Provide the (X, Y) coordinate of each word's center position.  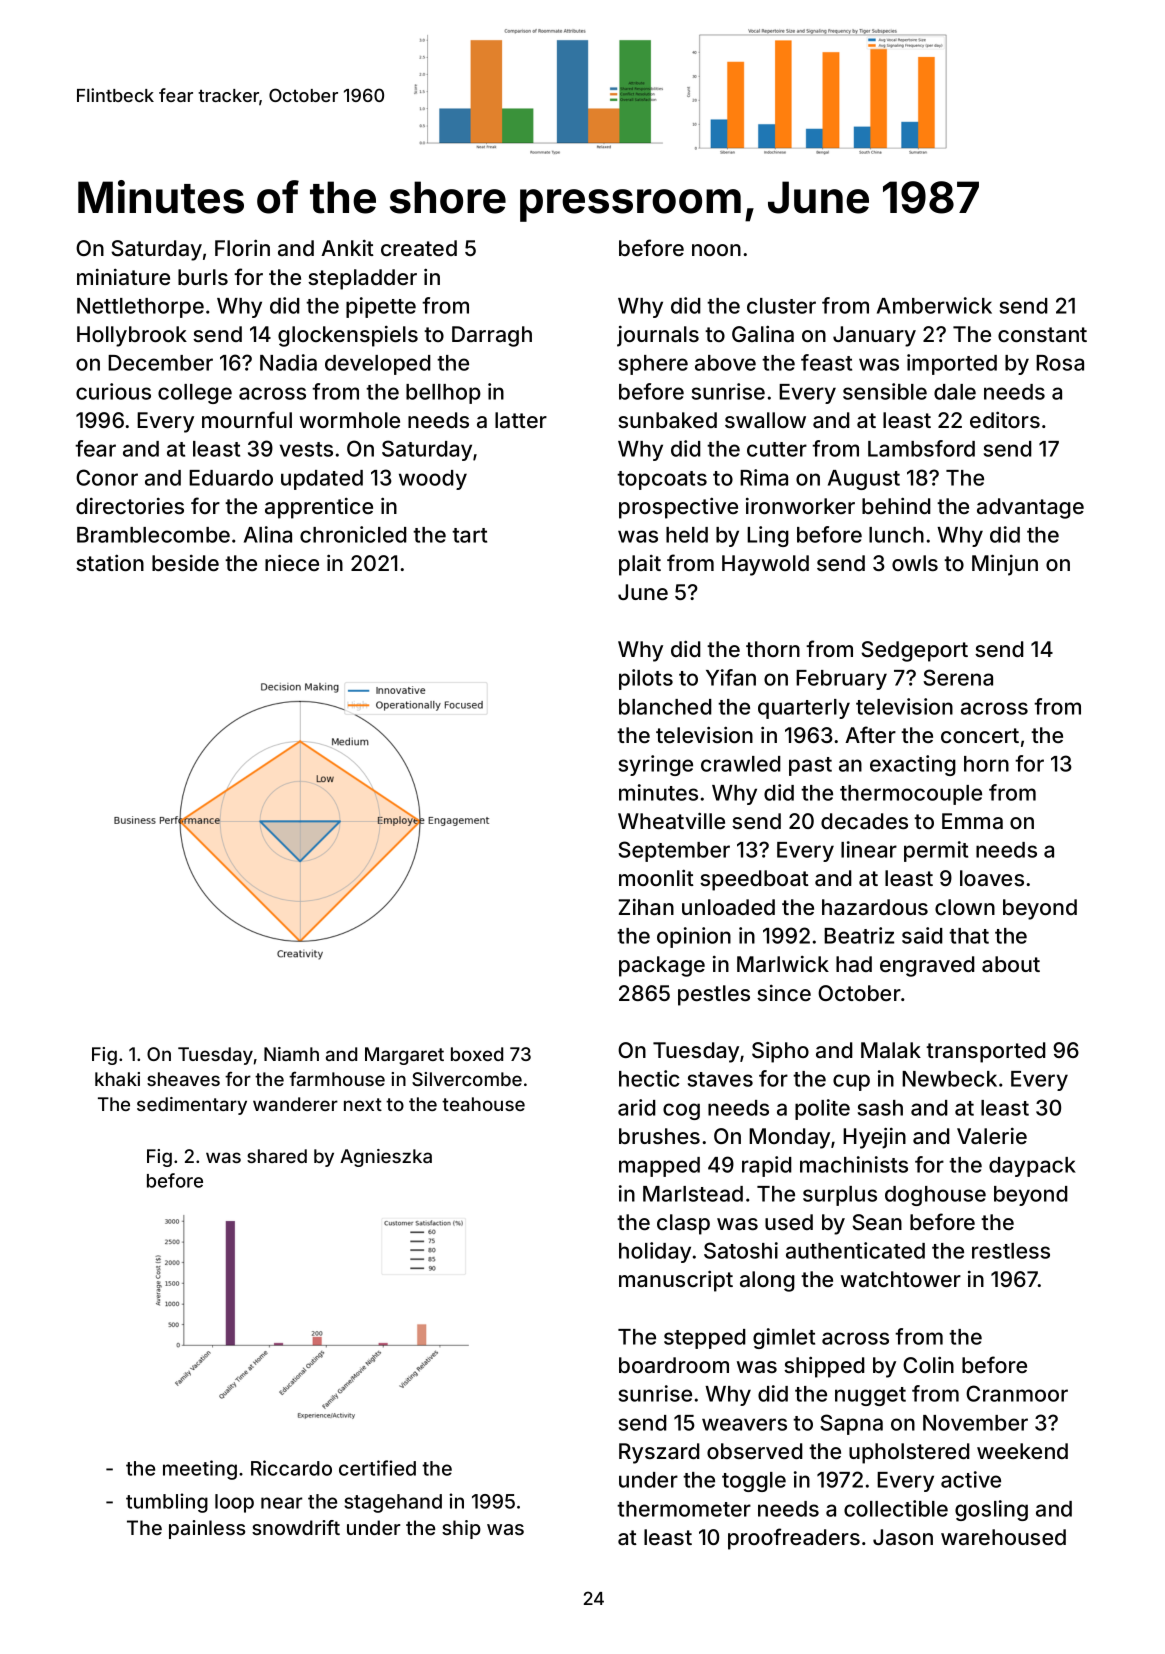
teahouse (483, 1104)
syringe (656, 765)
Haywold (765, 565)
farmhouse (337, 1078)
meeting (200, 1470)
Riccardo (291, 1468)
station (110, 563)
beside (185, 563)
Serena (958, 677)
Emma (972, 821)
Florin (242, 247)
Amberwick (934, 305)
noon (716, 250)
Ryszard (659, 1453)
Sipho (780, 1052)
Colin (928, 1364)
